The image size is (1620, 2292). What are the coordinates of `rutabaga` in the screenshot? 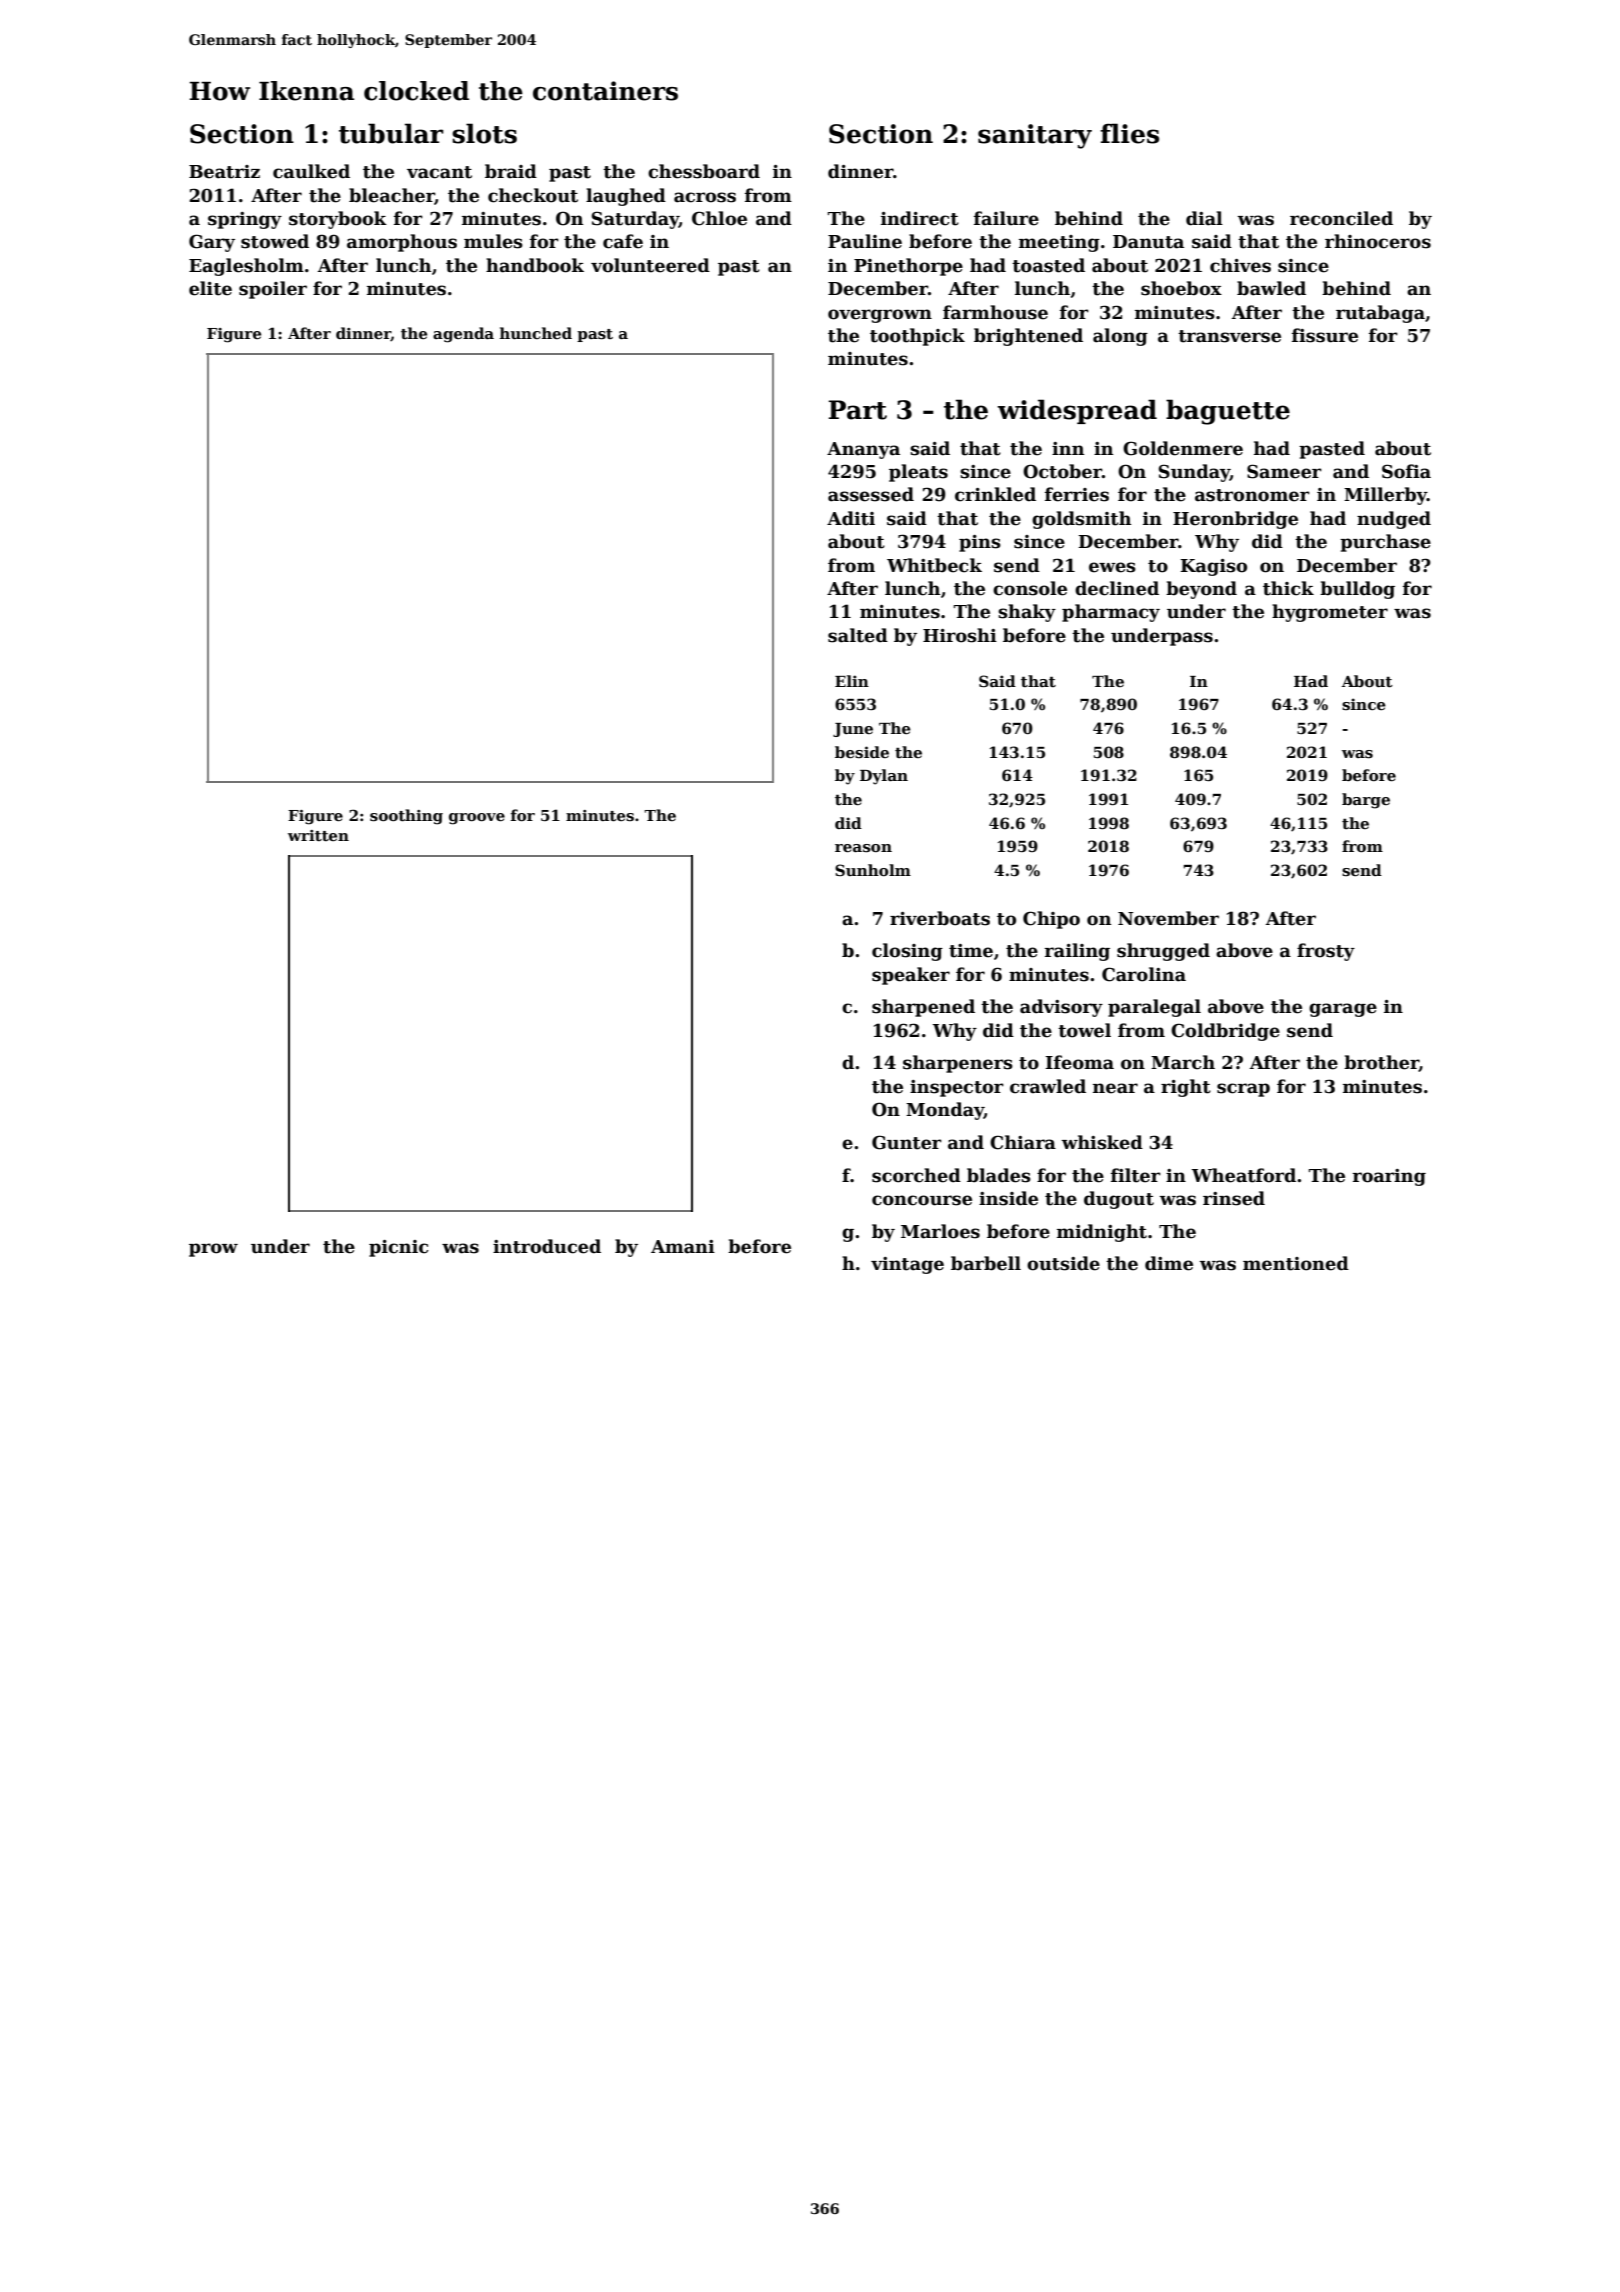 It's located at (1380, 314).
